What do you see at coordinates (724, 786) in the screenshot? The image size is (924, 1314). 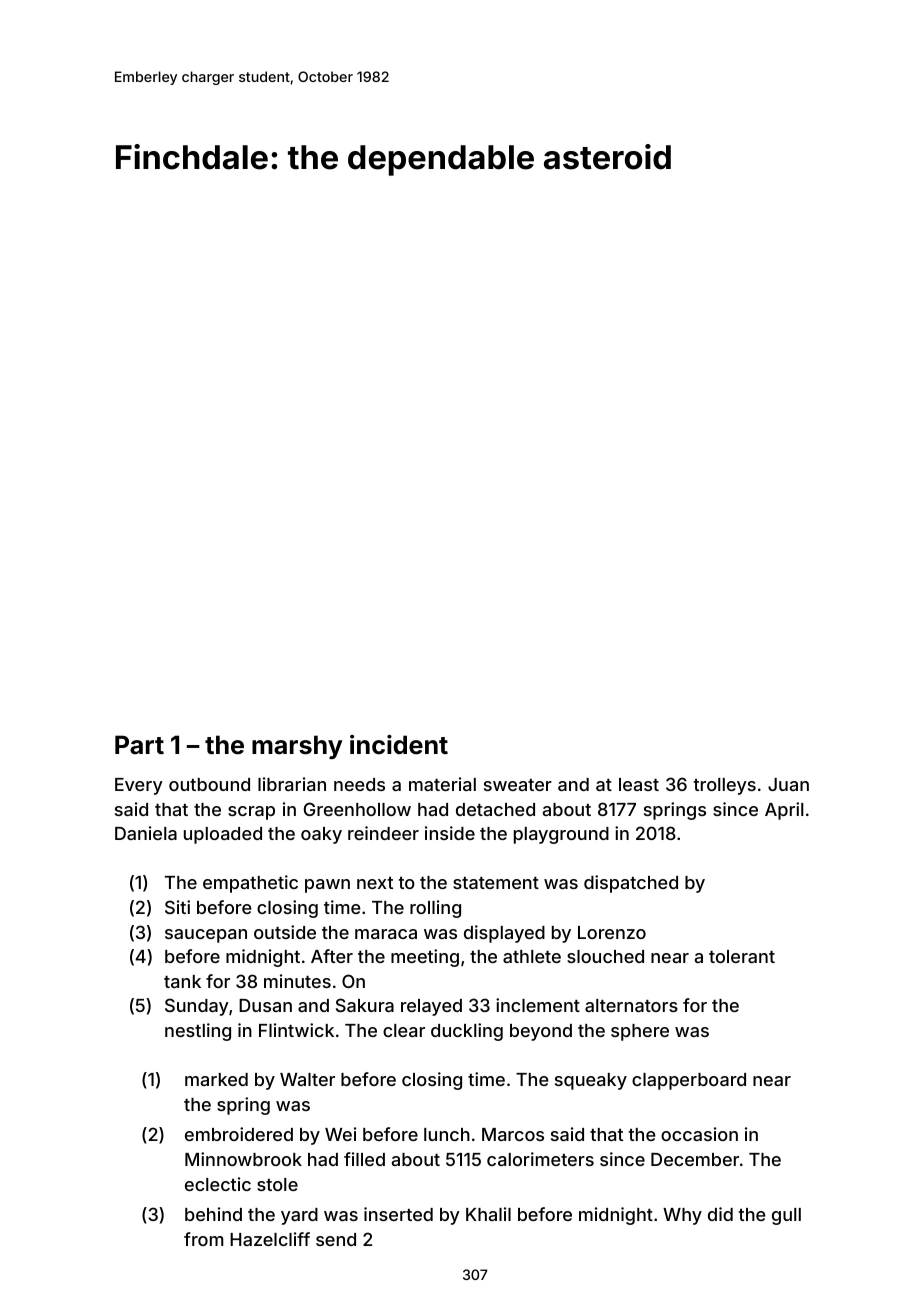 I see `trolleys` at bounding box center [724, 786].
